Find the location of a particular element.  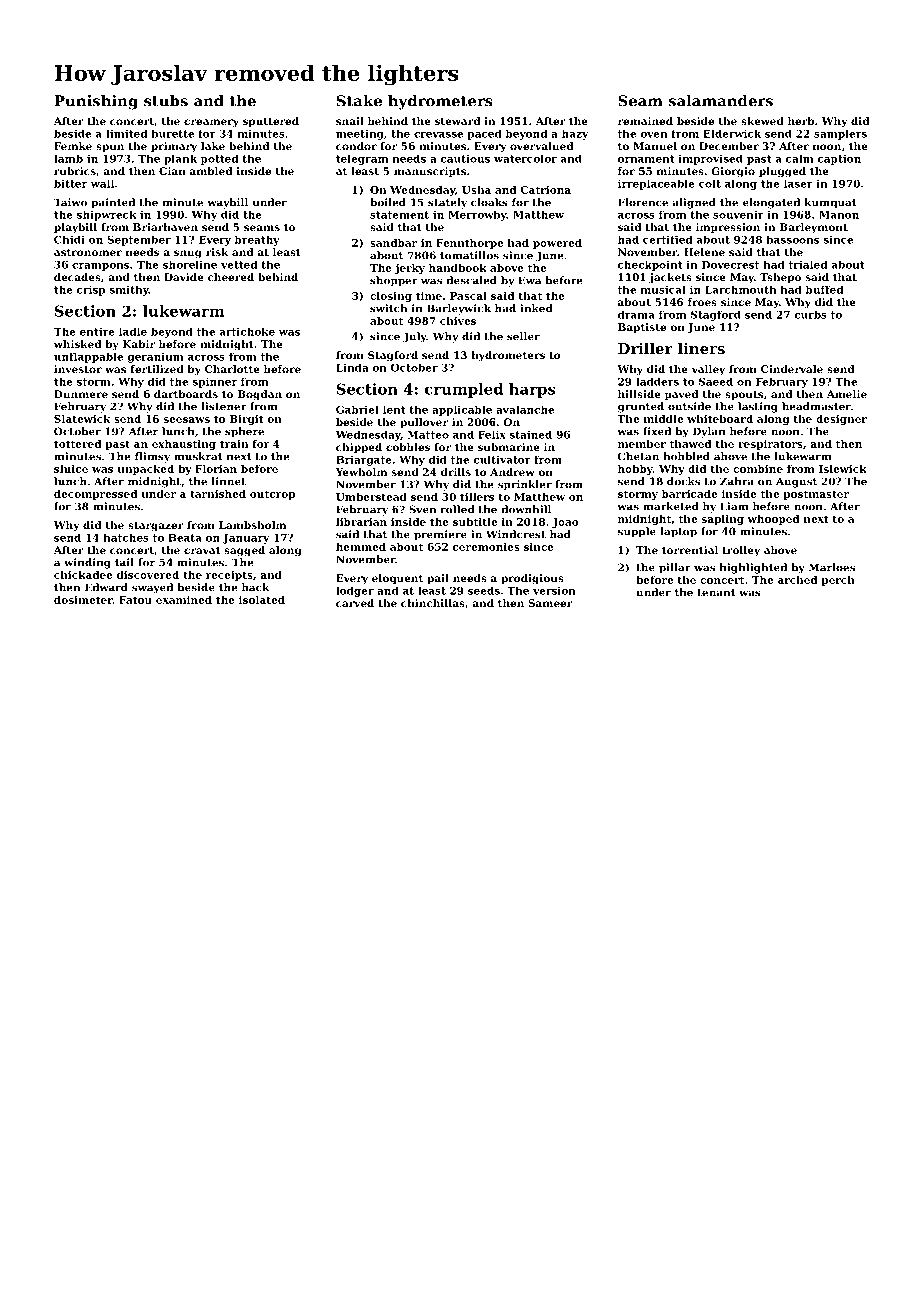

tottered is located at coordinates (77, 444).
